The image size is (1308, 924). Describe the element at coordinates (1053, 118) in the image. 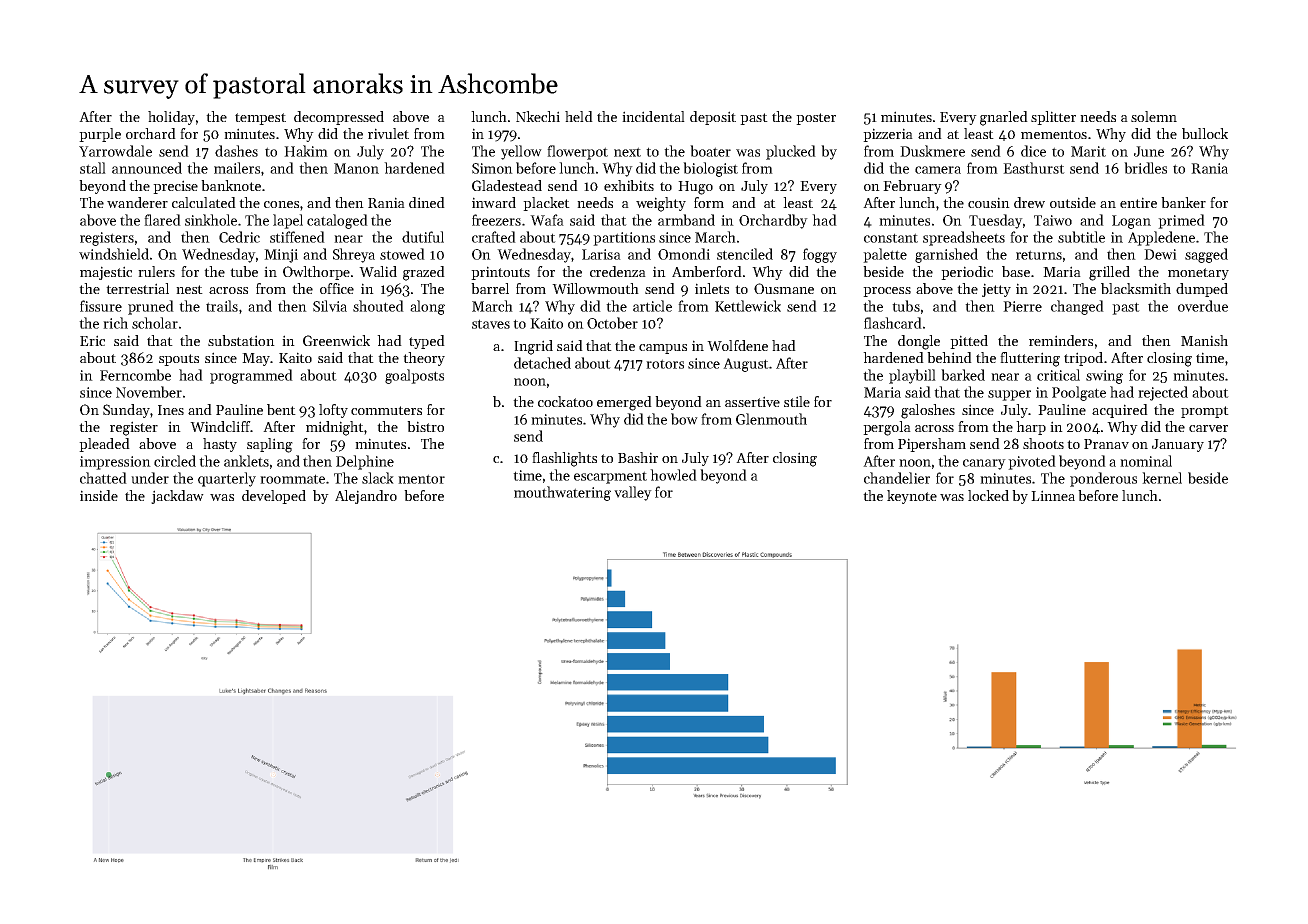

I see `splitter` at that location.
